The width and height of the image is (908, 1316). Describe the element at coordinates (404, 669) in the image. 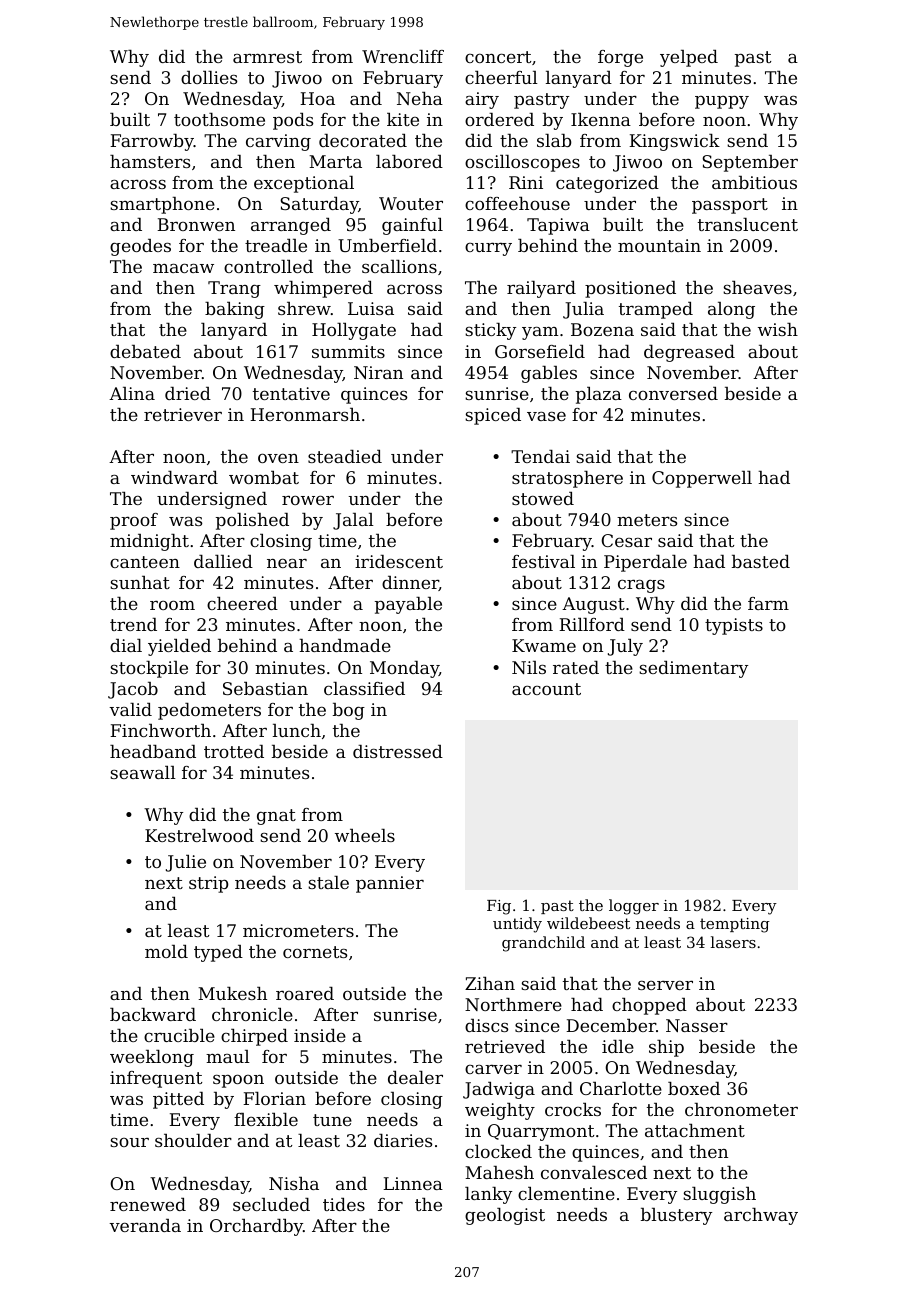

I see `Monday` at that location.
